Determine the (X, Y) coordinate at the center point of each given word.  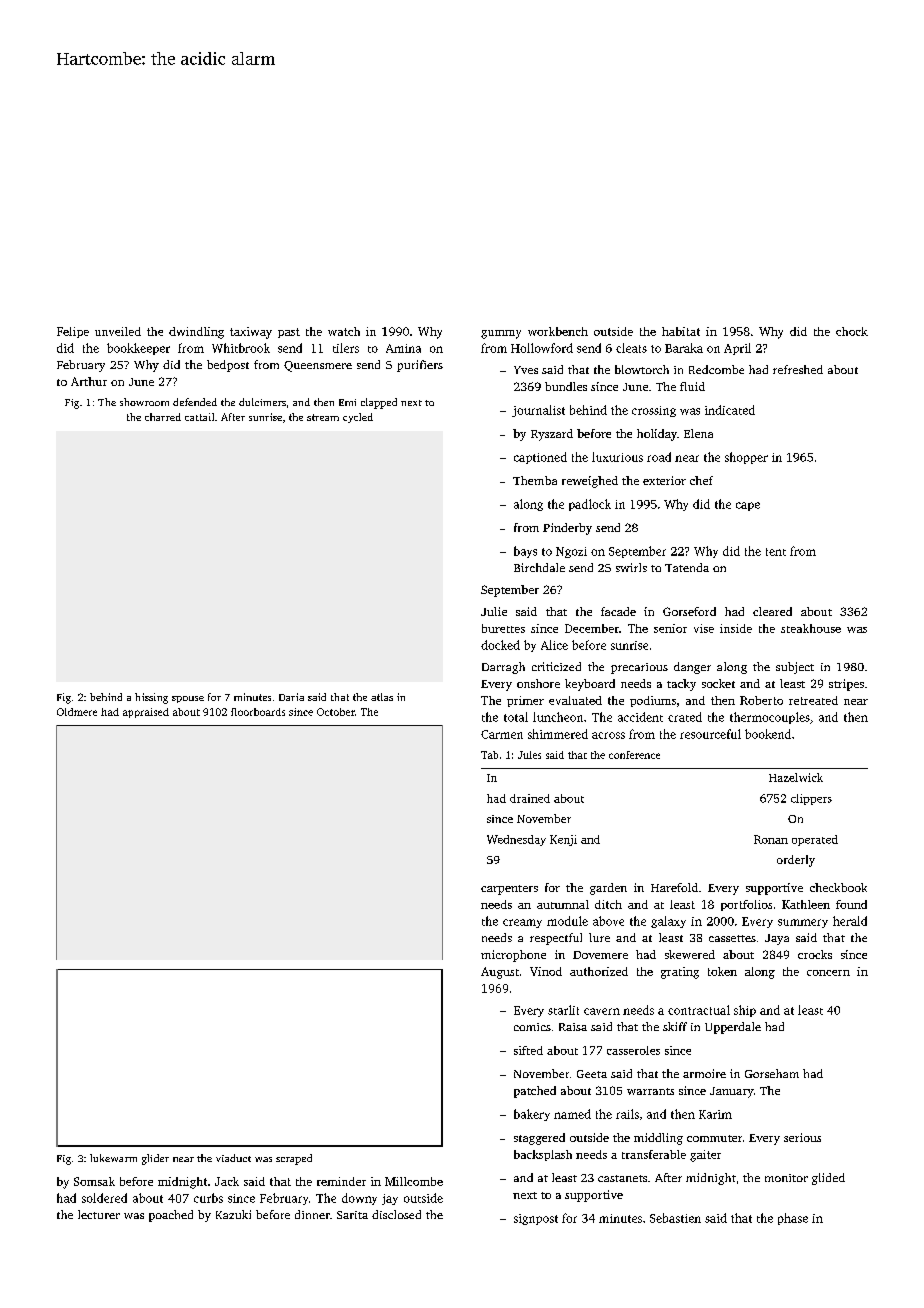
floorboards (258, 712)
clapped (379, 403)
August (500, 973)
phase (793, 1219)
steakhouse (811, 628)
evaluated (575, 700)
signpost (536, 1219)
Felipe (73, 332)
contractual (699, 1010)
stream (323, 417)
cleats (631, 348)
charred (163, 417)
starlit (563, 1010)
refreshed (798, 369)
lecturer (99, 1214)
